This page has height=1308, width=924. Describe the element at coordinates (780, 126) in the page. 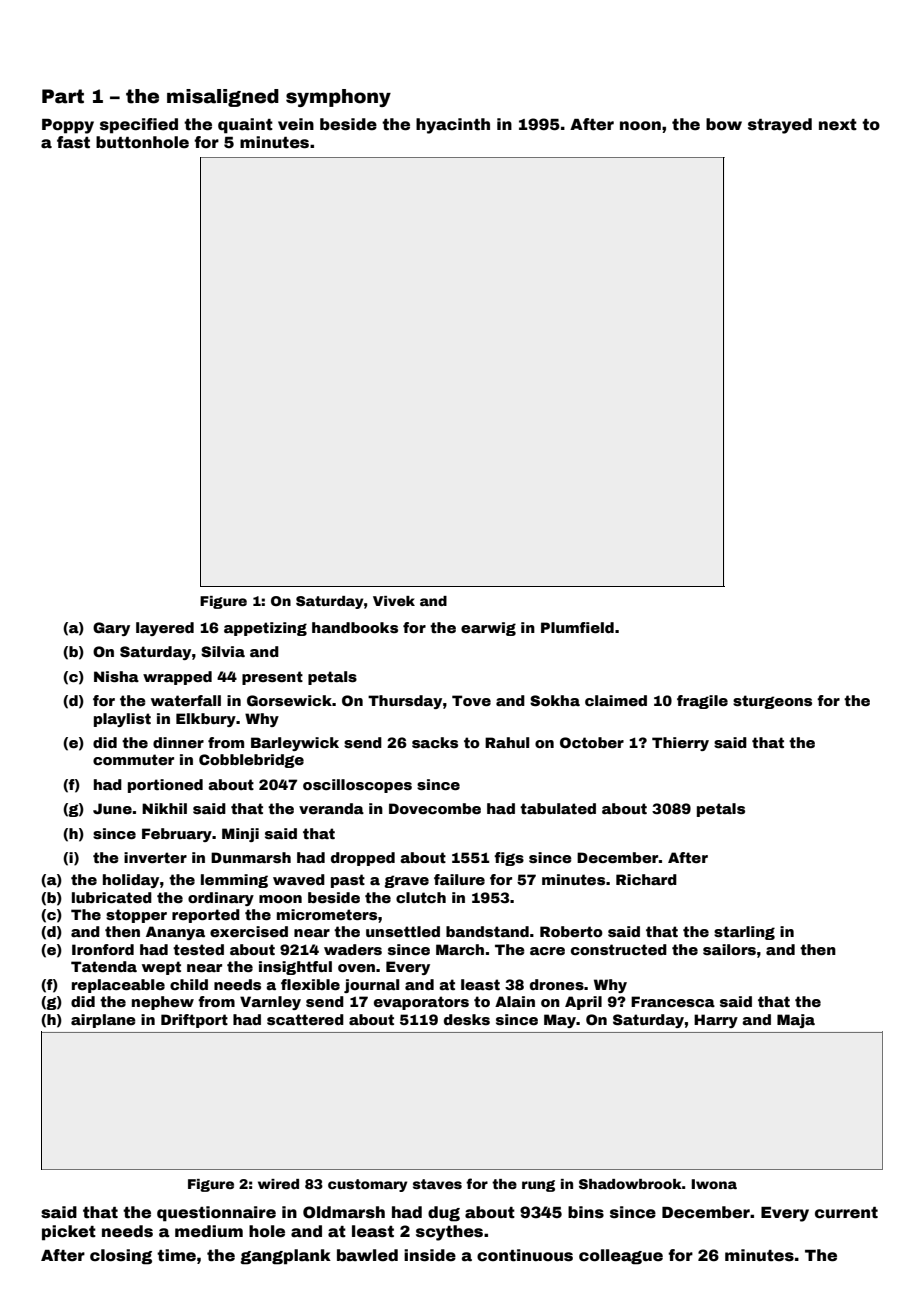

I see `strayed` at that location.
